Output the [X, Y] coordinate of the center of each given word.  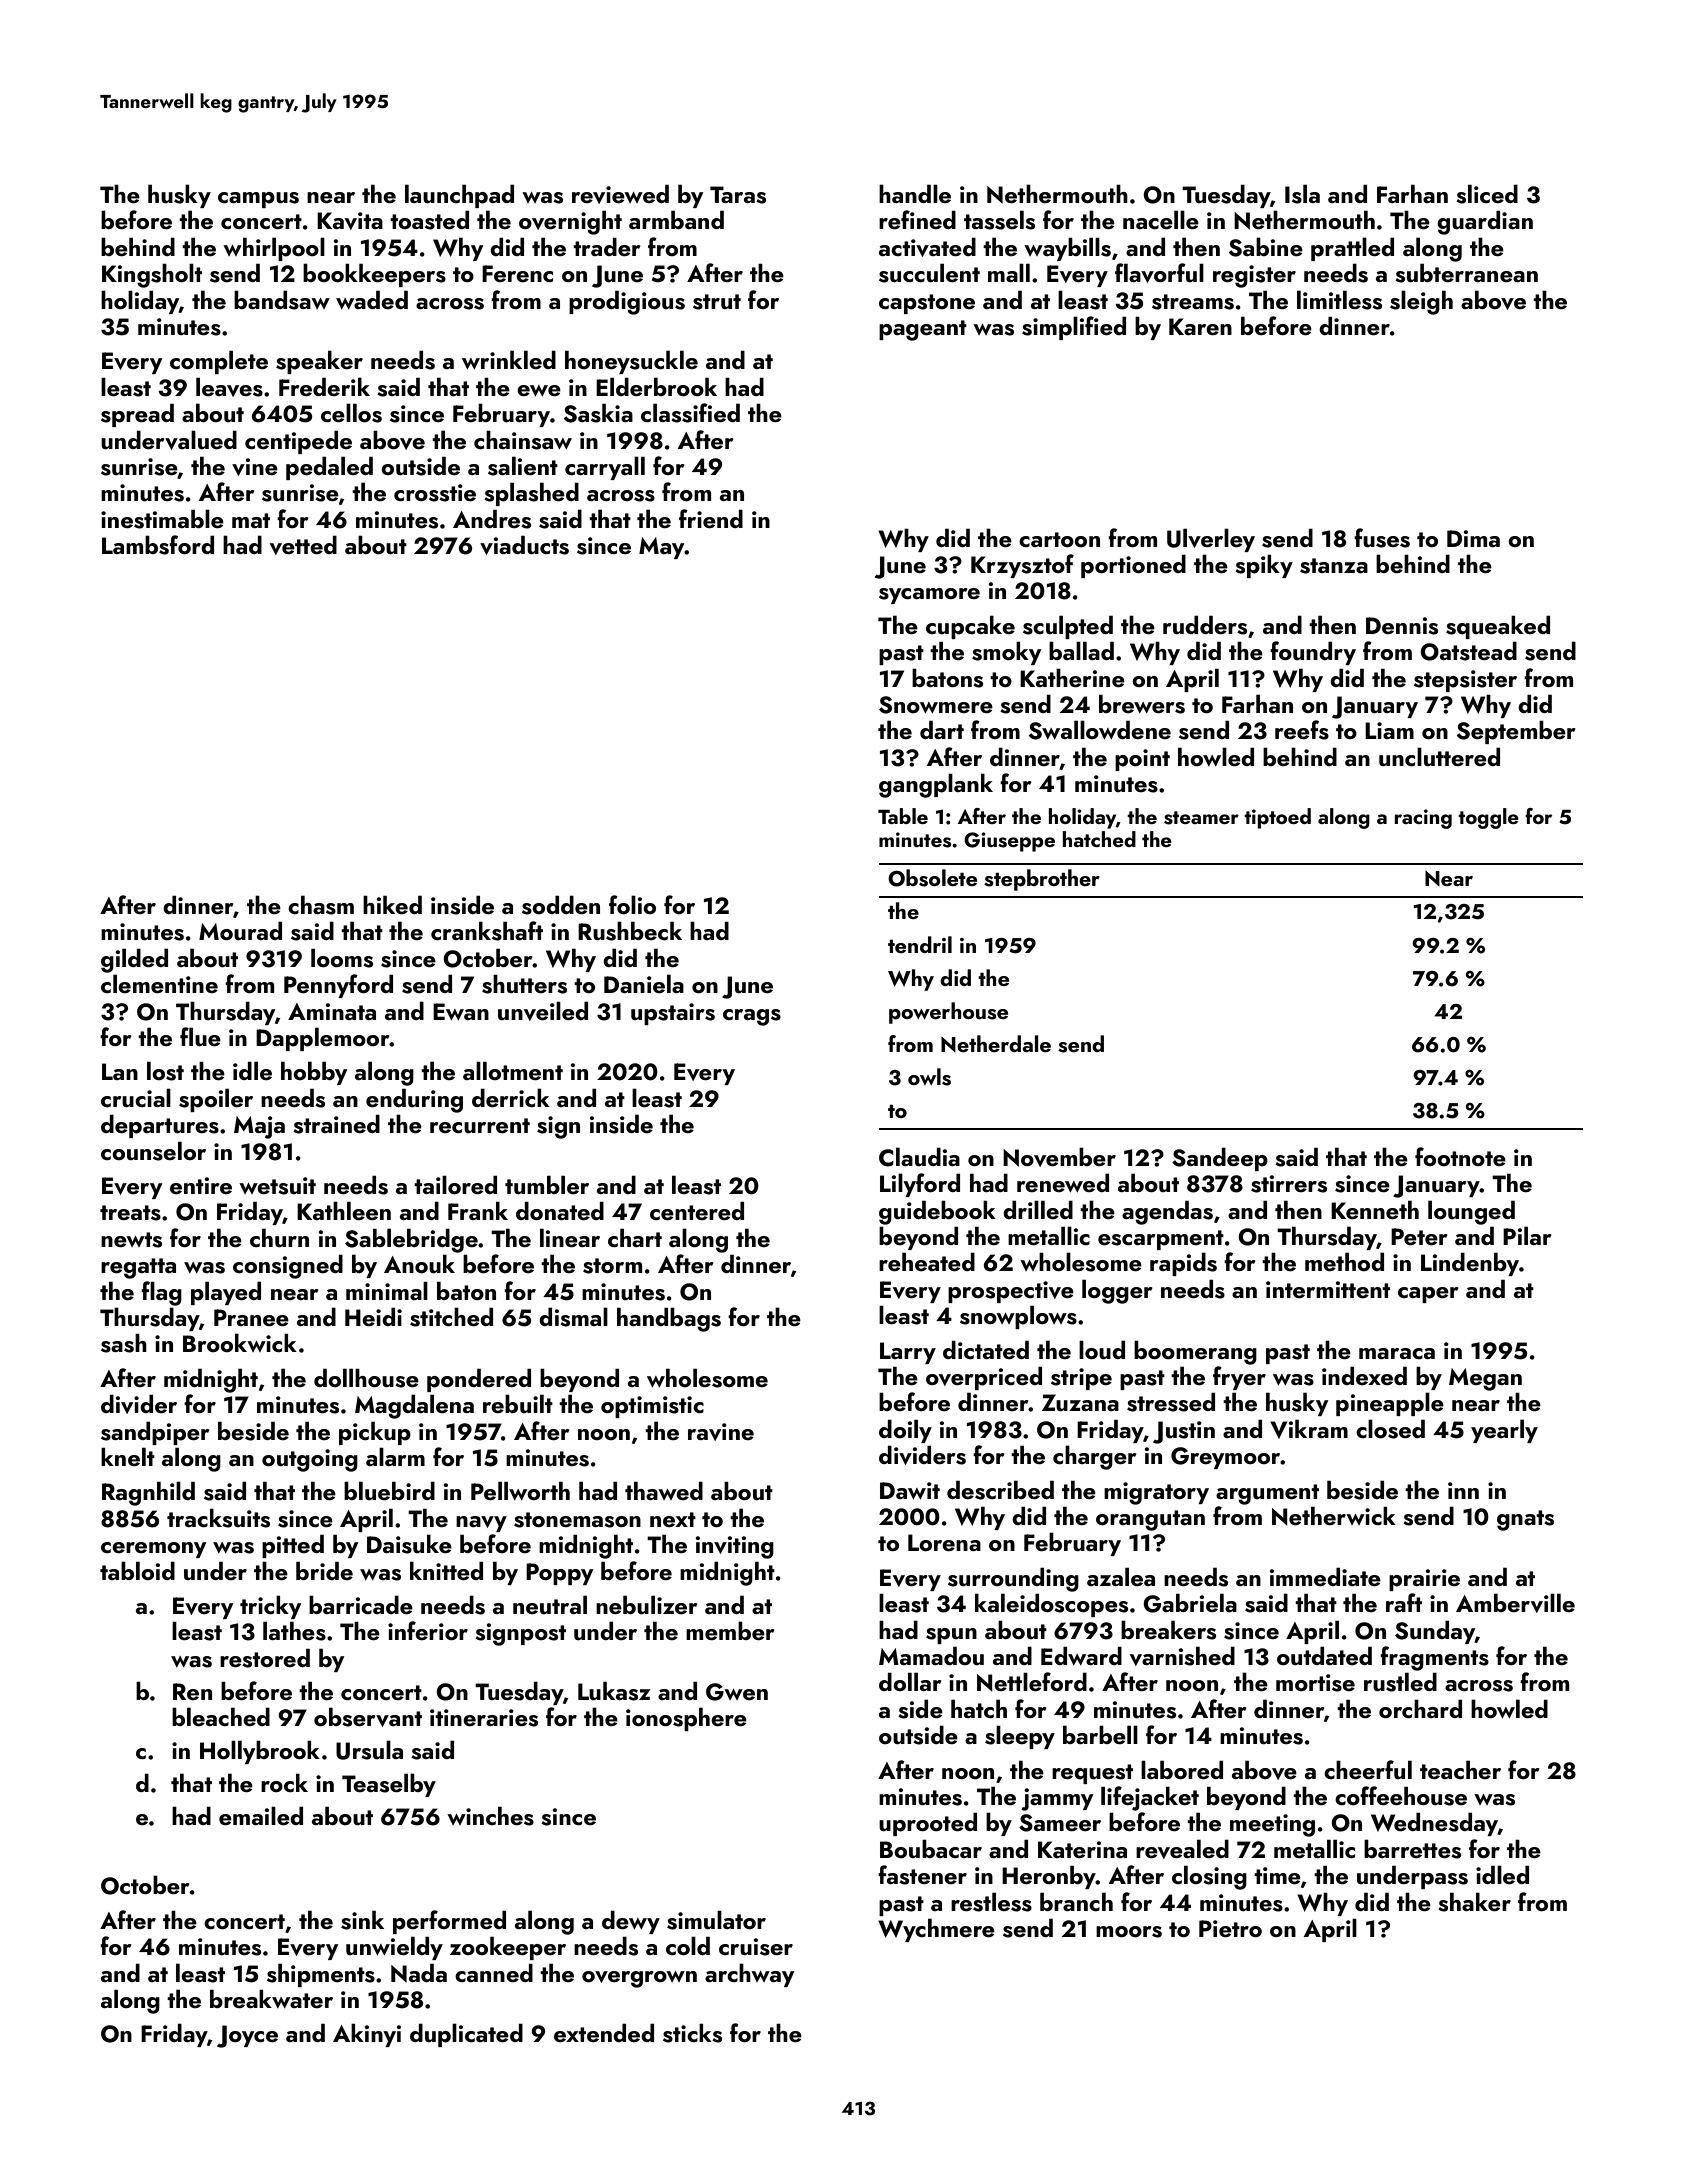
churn [279, 1237]
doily [905, 1431]
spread [137, 415]
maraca [1397, 1353]
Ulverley [1211, 540]
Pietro [1230, 1928]
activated [927, 247]
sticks [692, 2033]
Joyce [247, 2036]
